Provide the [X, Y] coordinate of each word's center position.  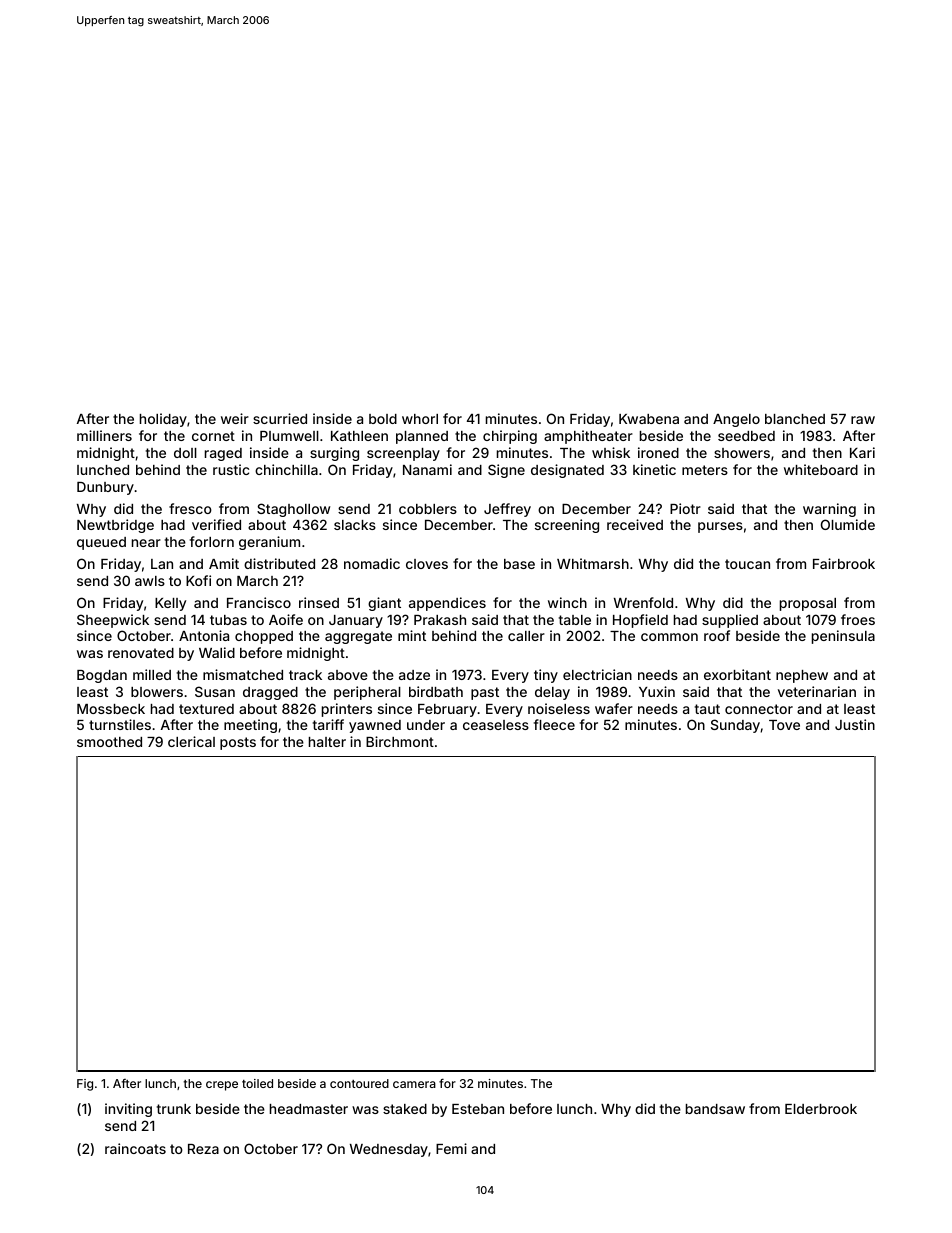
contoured [359, 1083]
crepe [222, 1086]
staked [405, 1109]
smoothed [109, 742]
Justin [855, 724]
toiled [257, 1083]
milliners [104, 435]
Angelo [736, 420]
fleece [554, 724]
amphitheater [588, 437]
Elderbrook [821, 1109]
